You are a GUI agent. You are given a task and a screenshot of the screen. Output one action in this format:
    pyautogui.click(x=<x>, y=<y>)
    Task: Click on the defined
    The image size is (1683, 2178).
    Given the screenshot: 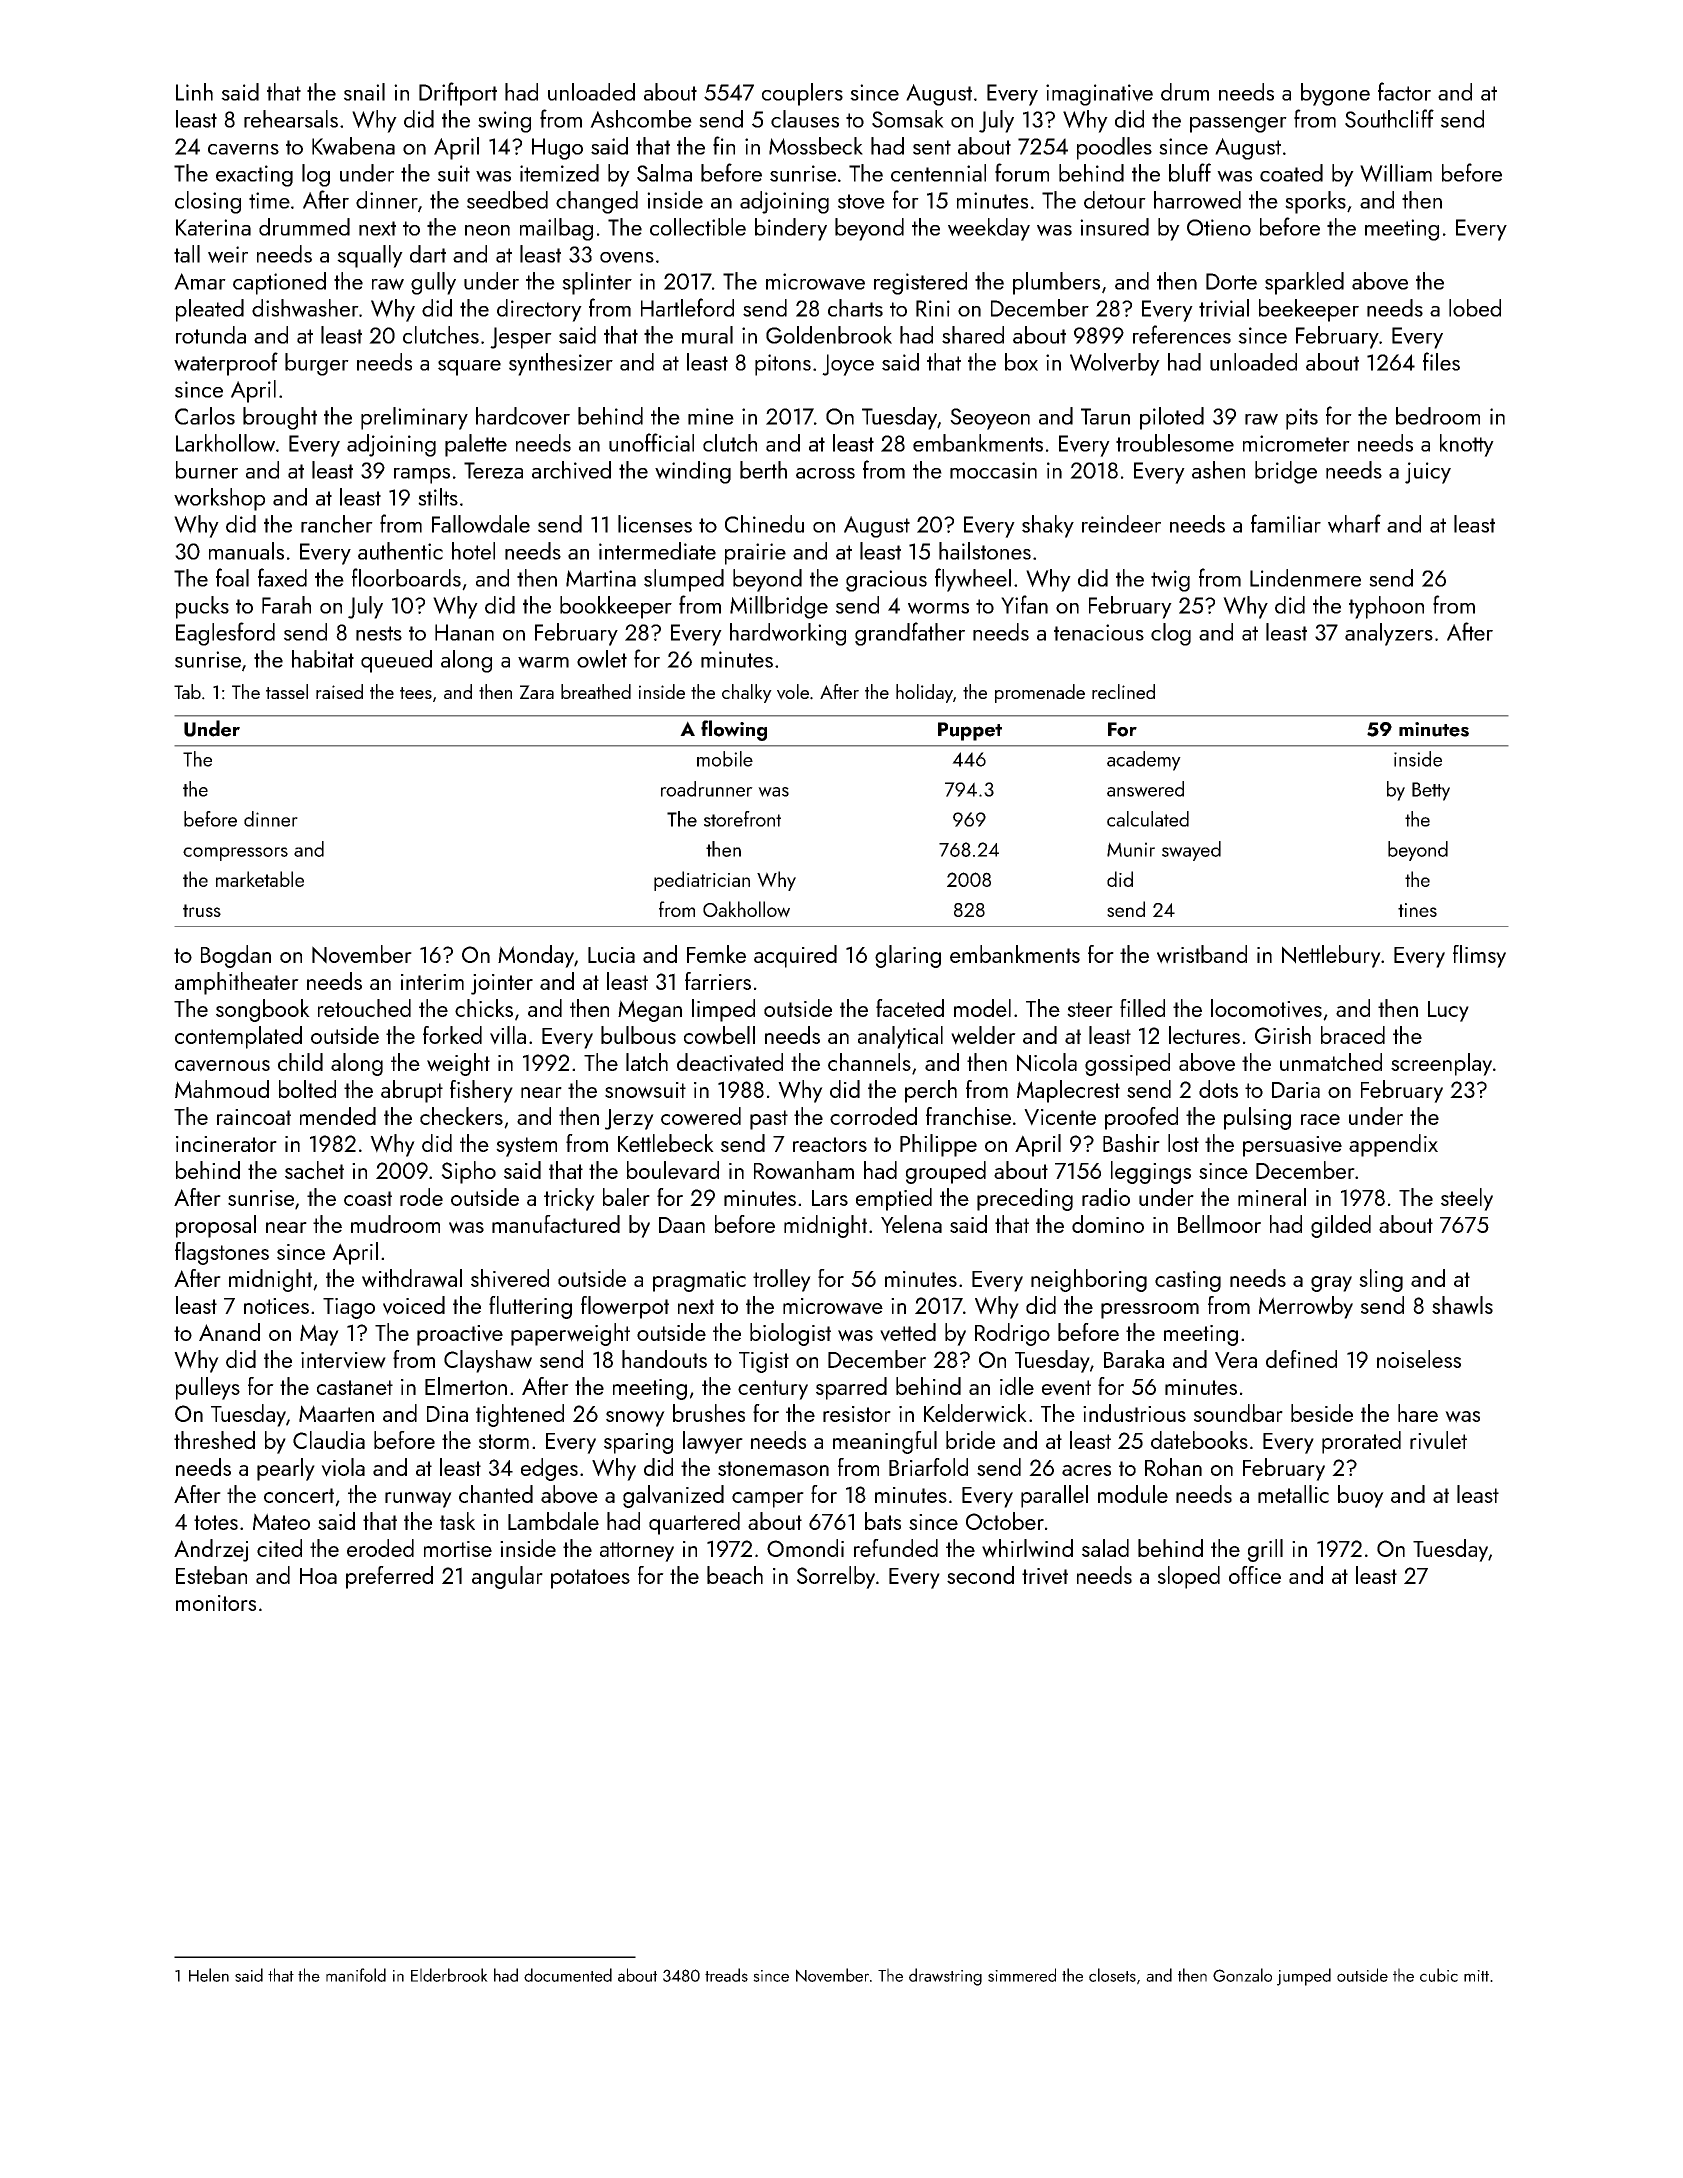 What is the action you would take?
    pyautogui.click(x=1301, y=1359)
